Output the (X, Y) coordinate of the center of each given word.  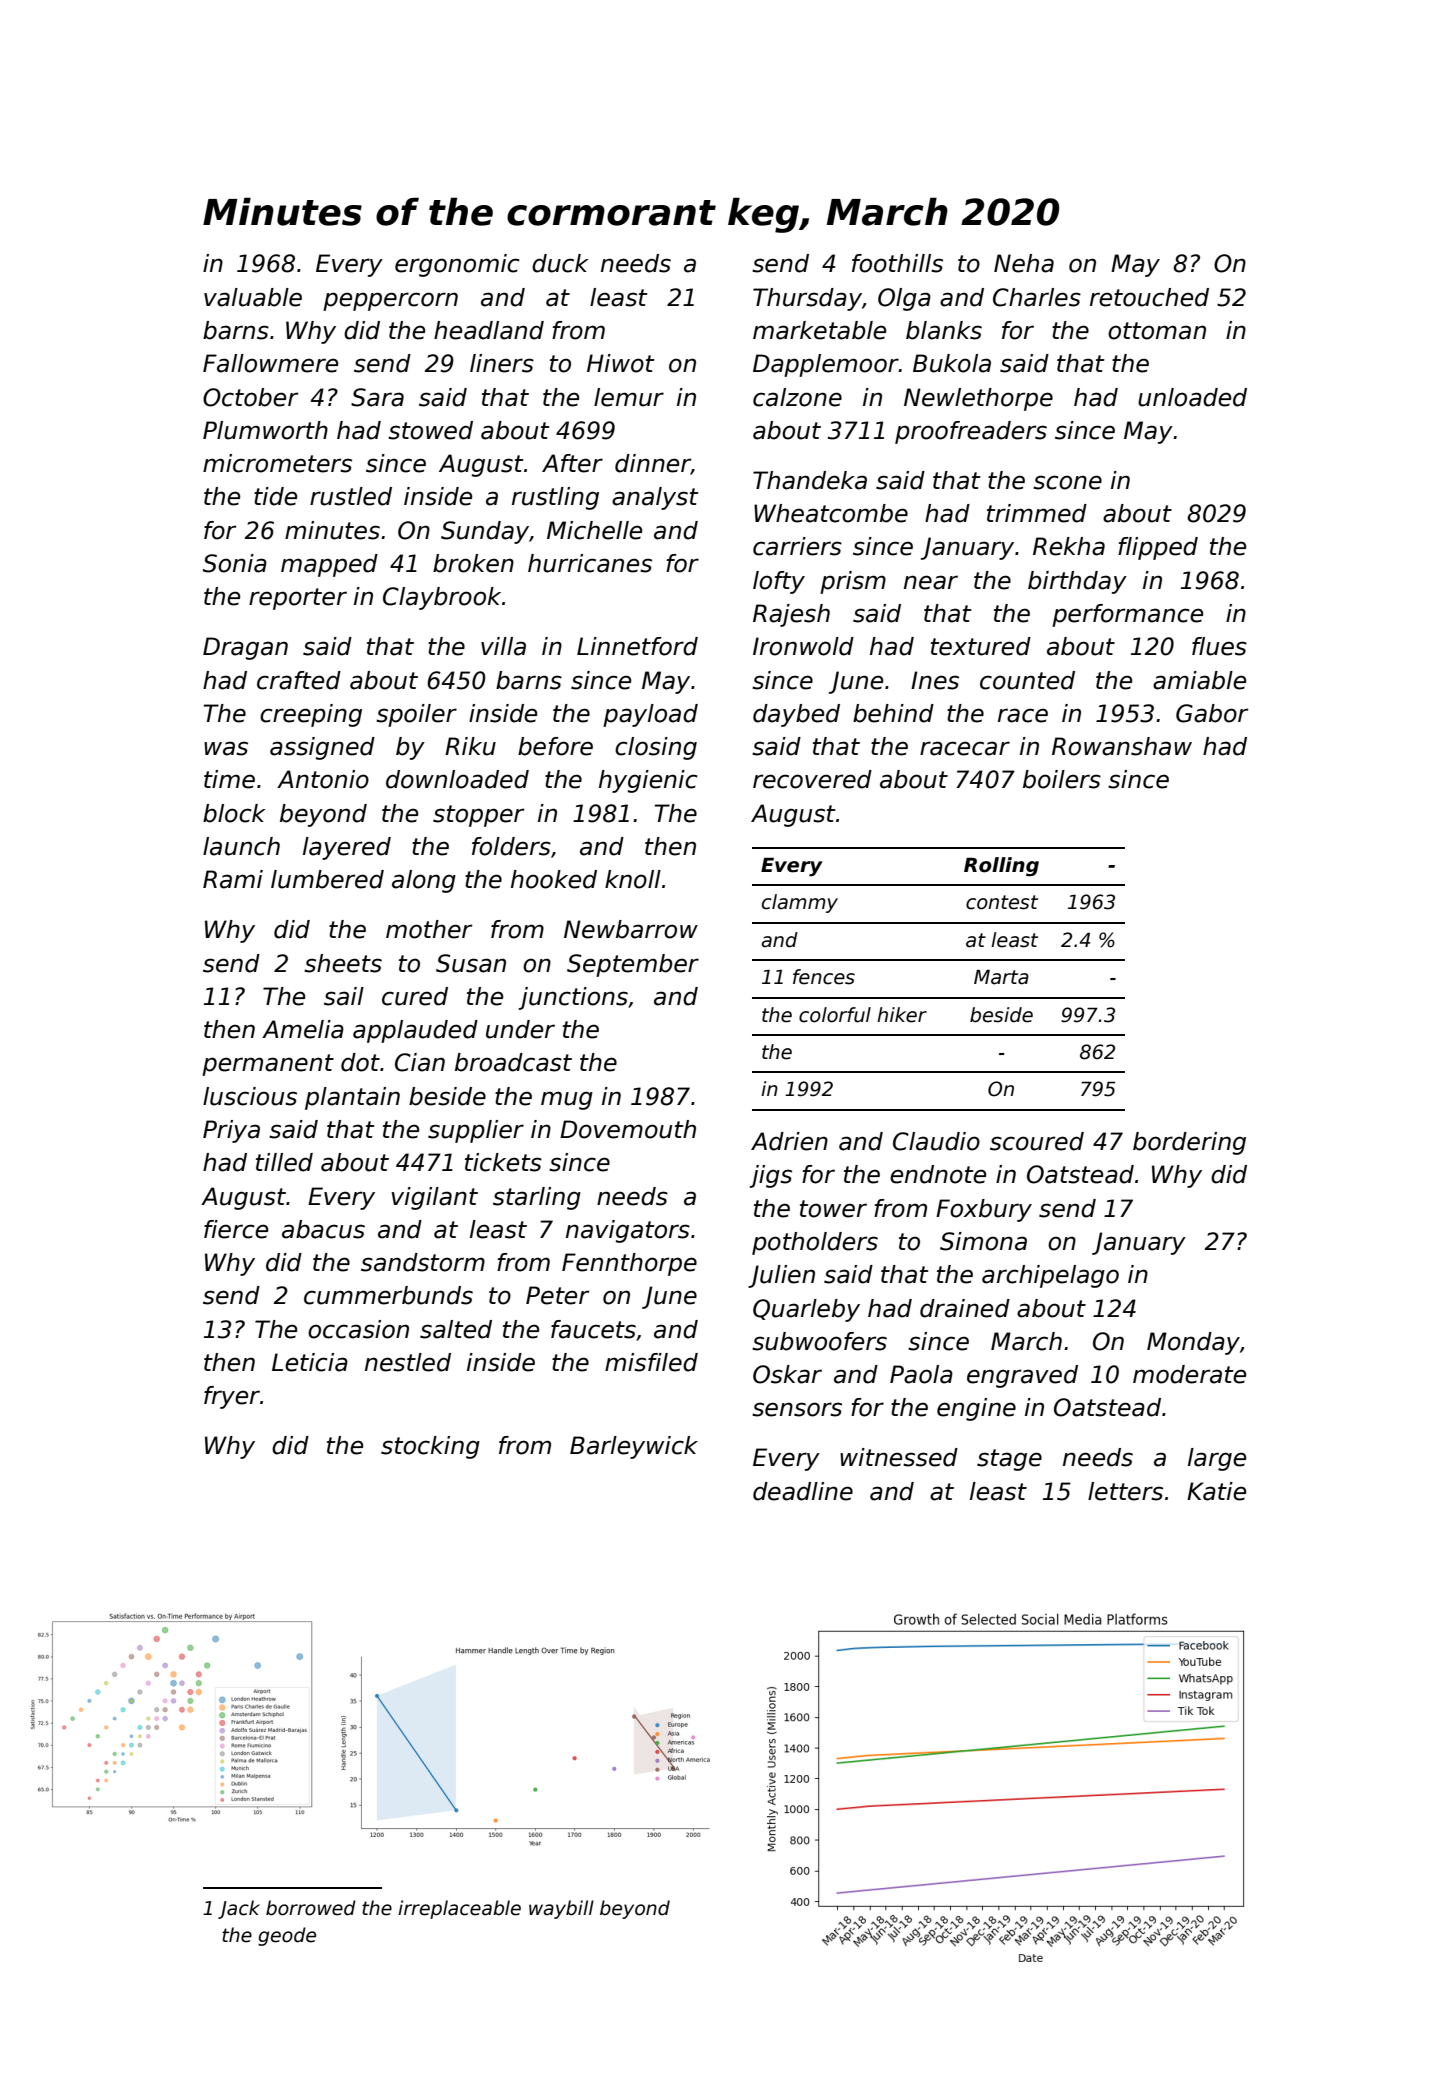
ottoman (1157, 331)
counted (1027, 680)
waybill (561, 1909)
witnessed (899, 1457)
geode (287, 1936)
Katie (1216, 1491)
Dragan (245, 648)
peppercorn (390, 301)
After (572, 463)
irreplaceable (459, 1909)
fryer (232, 1397)
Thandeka (810, 480)
